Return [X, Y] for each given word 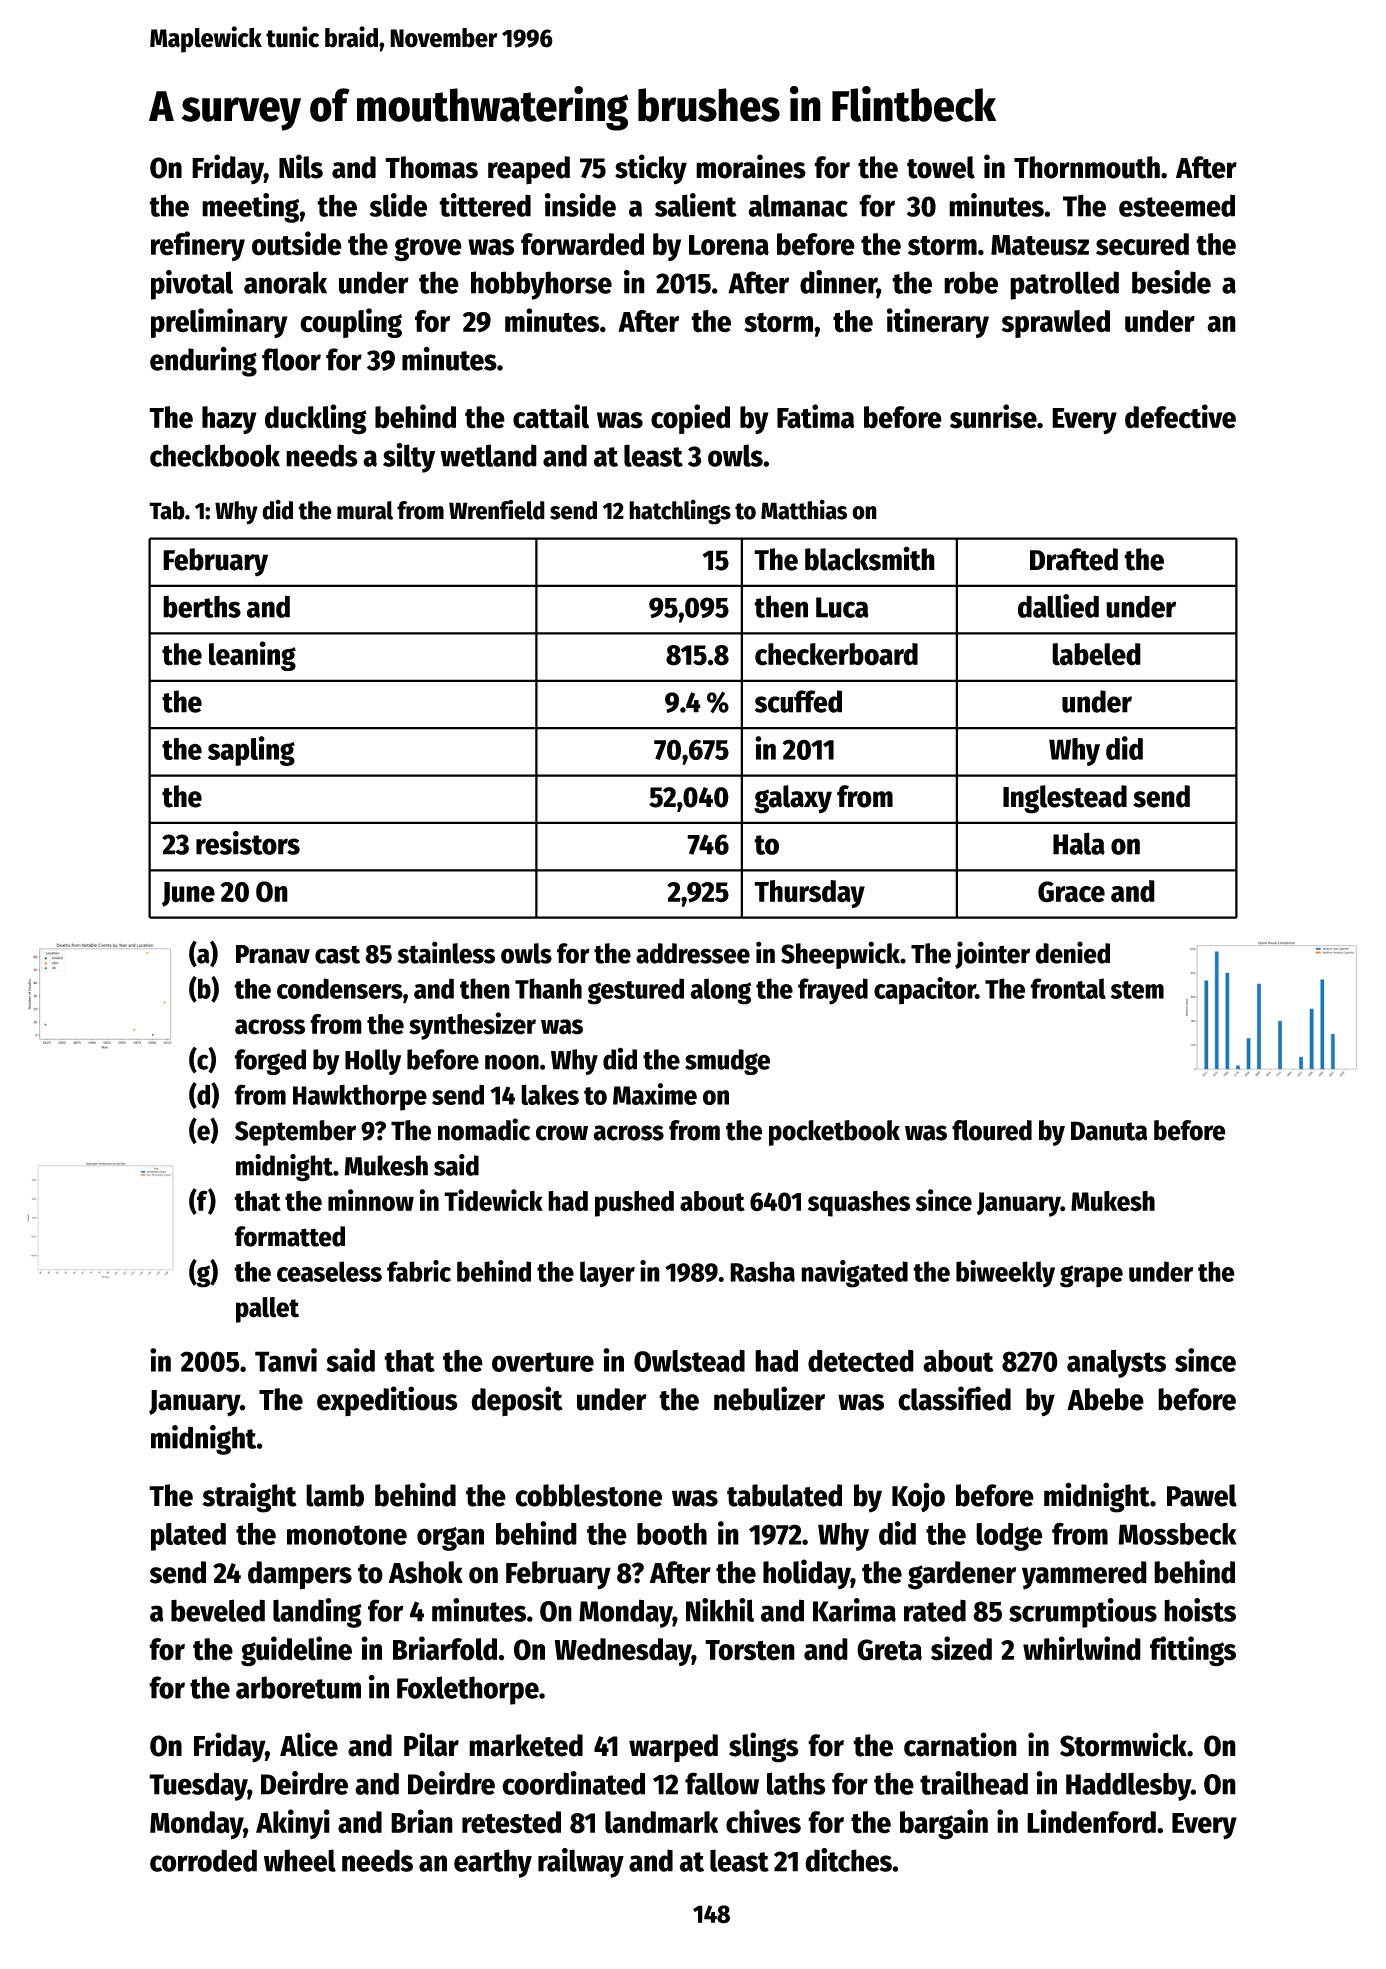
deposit [517, 1401]
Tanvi [286, 1360]
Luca [842, 607]
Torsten [750, 1650]
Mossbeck [1177, 1534]
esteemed [1177, 205]
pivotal [192, 285]
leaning [252, 656]
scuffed [798, 701]
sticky [651, 169]
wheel [300, 1860]
